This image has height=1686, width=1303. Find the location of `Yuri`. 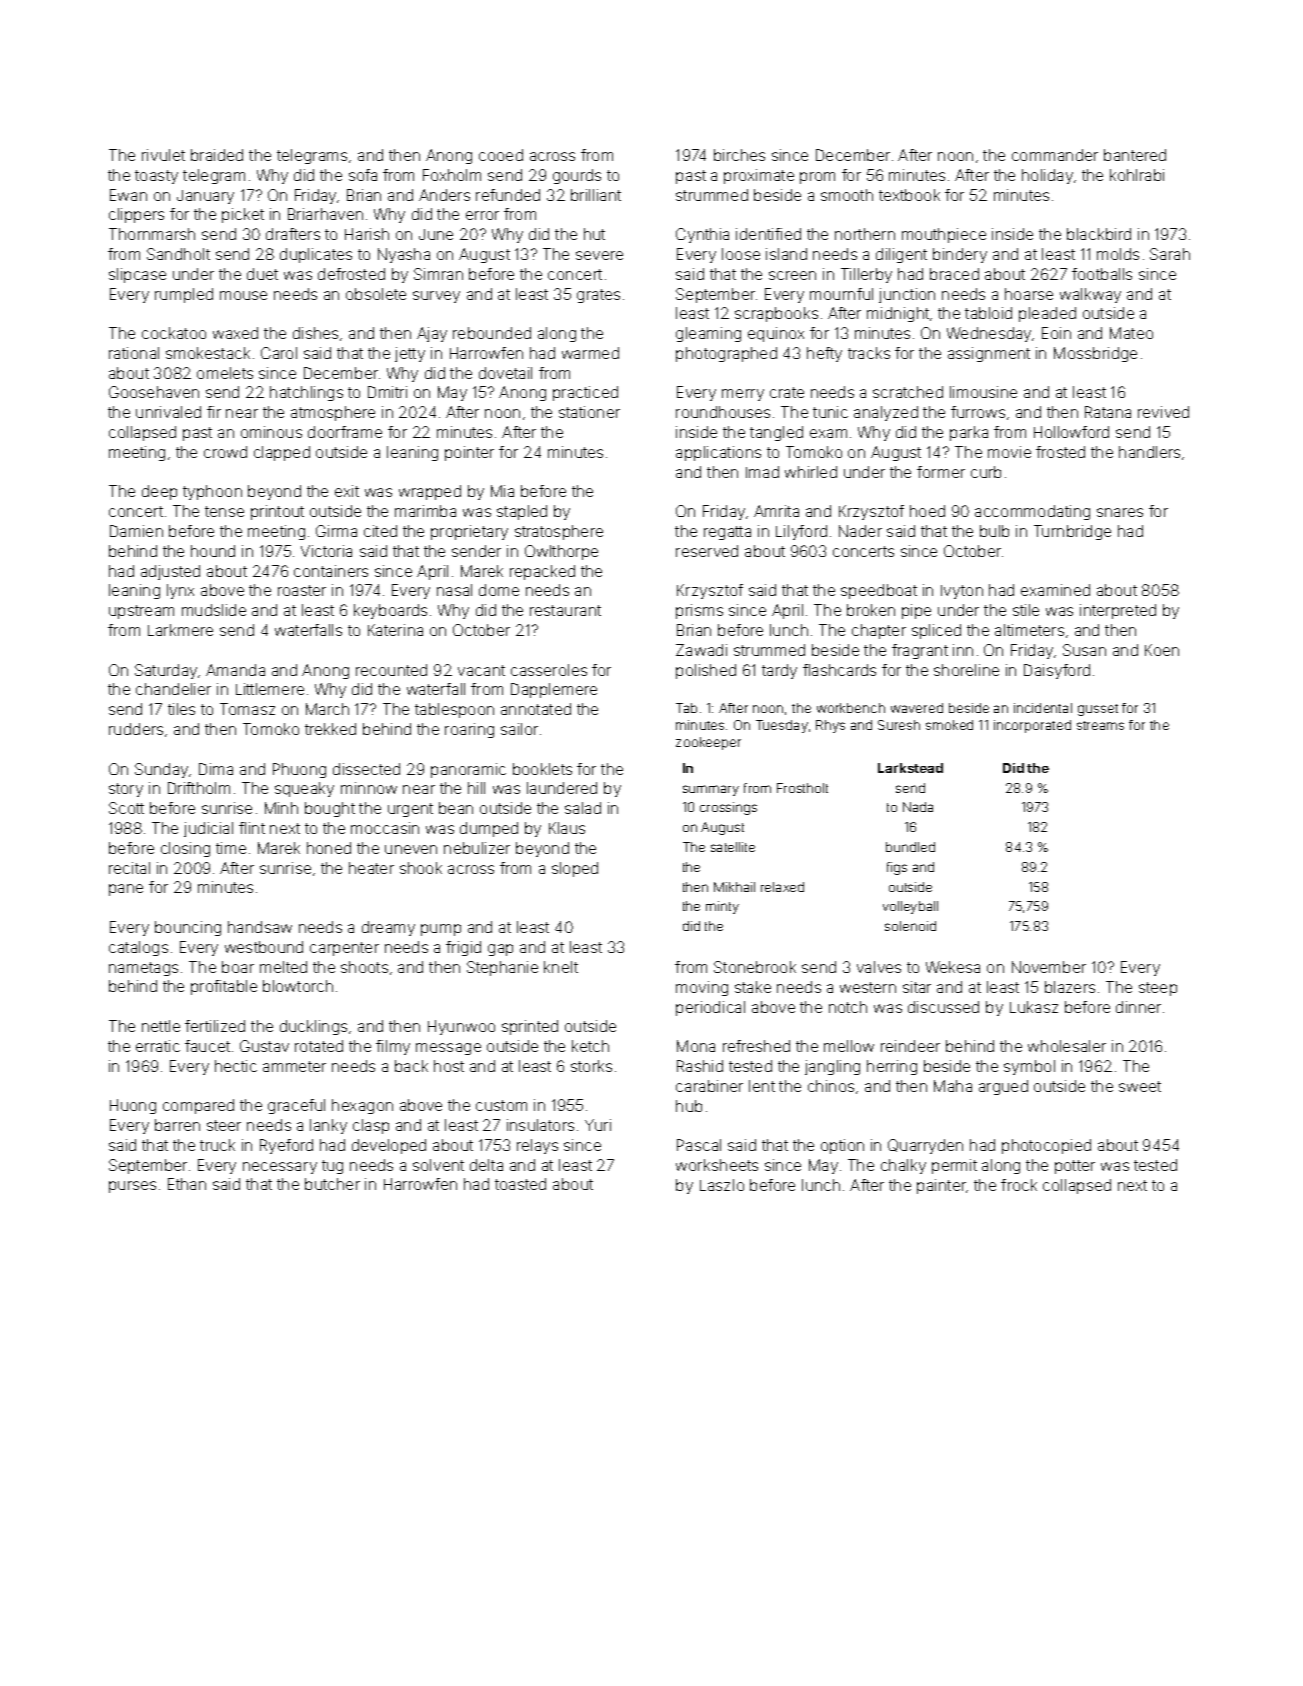

Yuri is located at coordinates (598, 1125).
